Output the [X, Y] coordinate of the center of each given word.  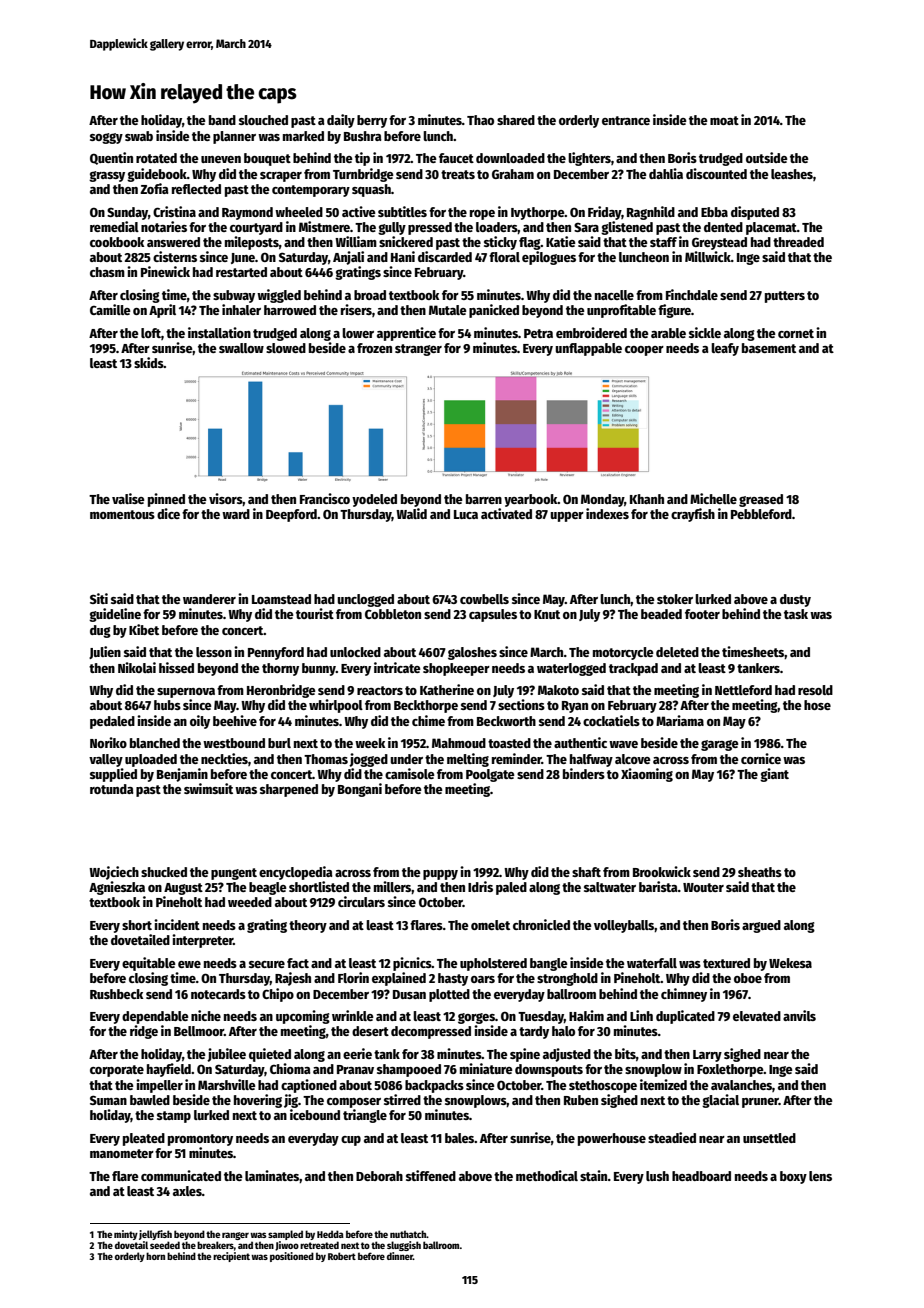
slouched [263, 120]
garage [720, 745]
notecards [218, 994]
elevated [757, 1016]
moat [724, 120]
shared [516, 120]
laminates [272, 1175]
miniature [486, 1068]
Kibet [144, 629]
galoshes [472, 653]
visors [226, 499]
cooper [644, 351]
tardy [534, 1032]
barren [484, 499]
